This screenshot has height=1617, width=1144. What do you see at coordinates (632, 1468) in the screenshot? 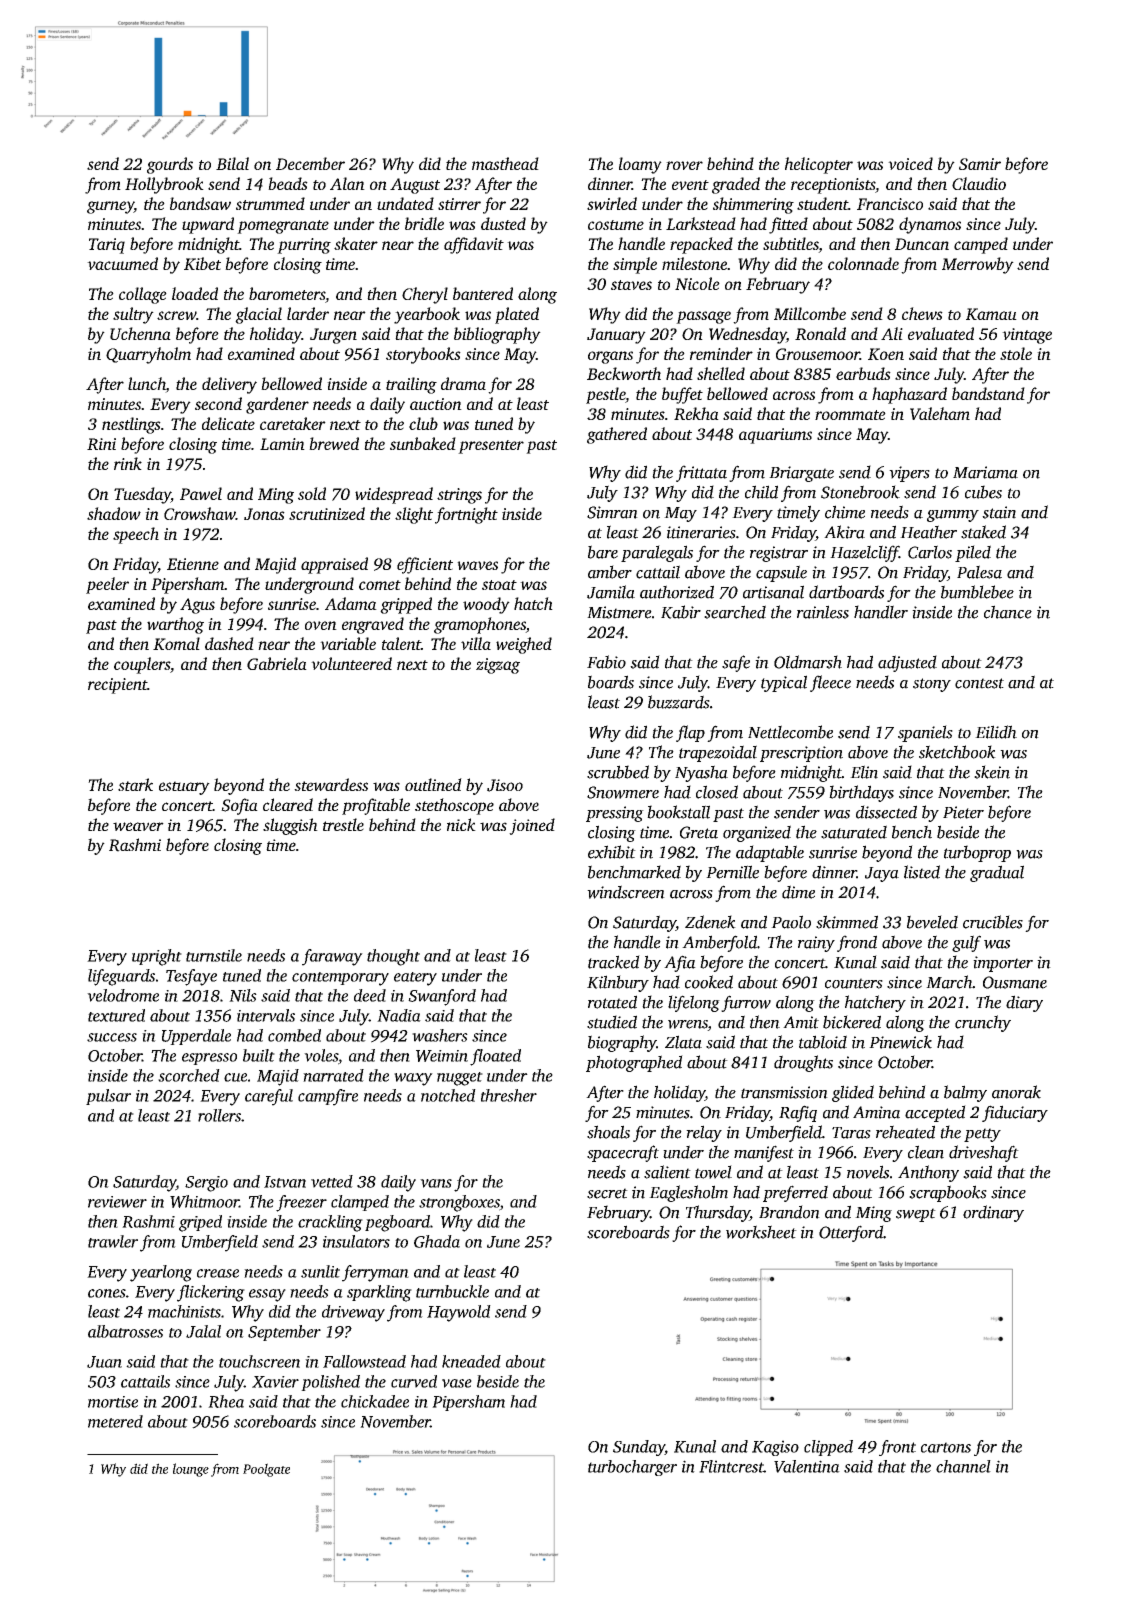
I see `turbocharger` at bounding box center [632, 1468].
